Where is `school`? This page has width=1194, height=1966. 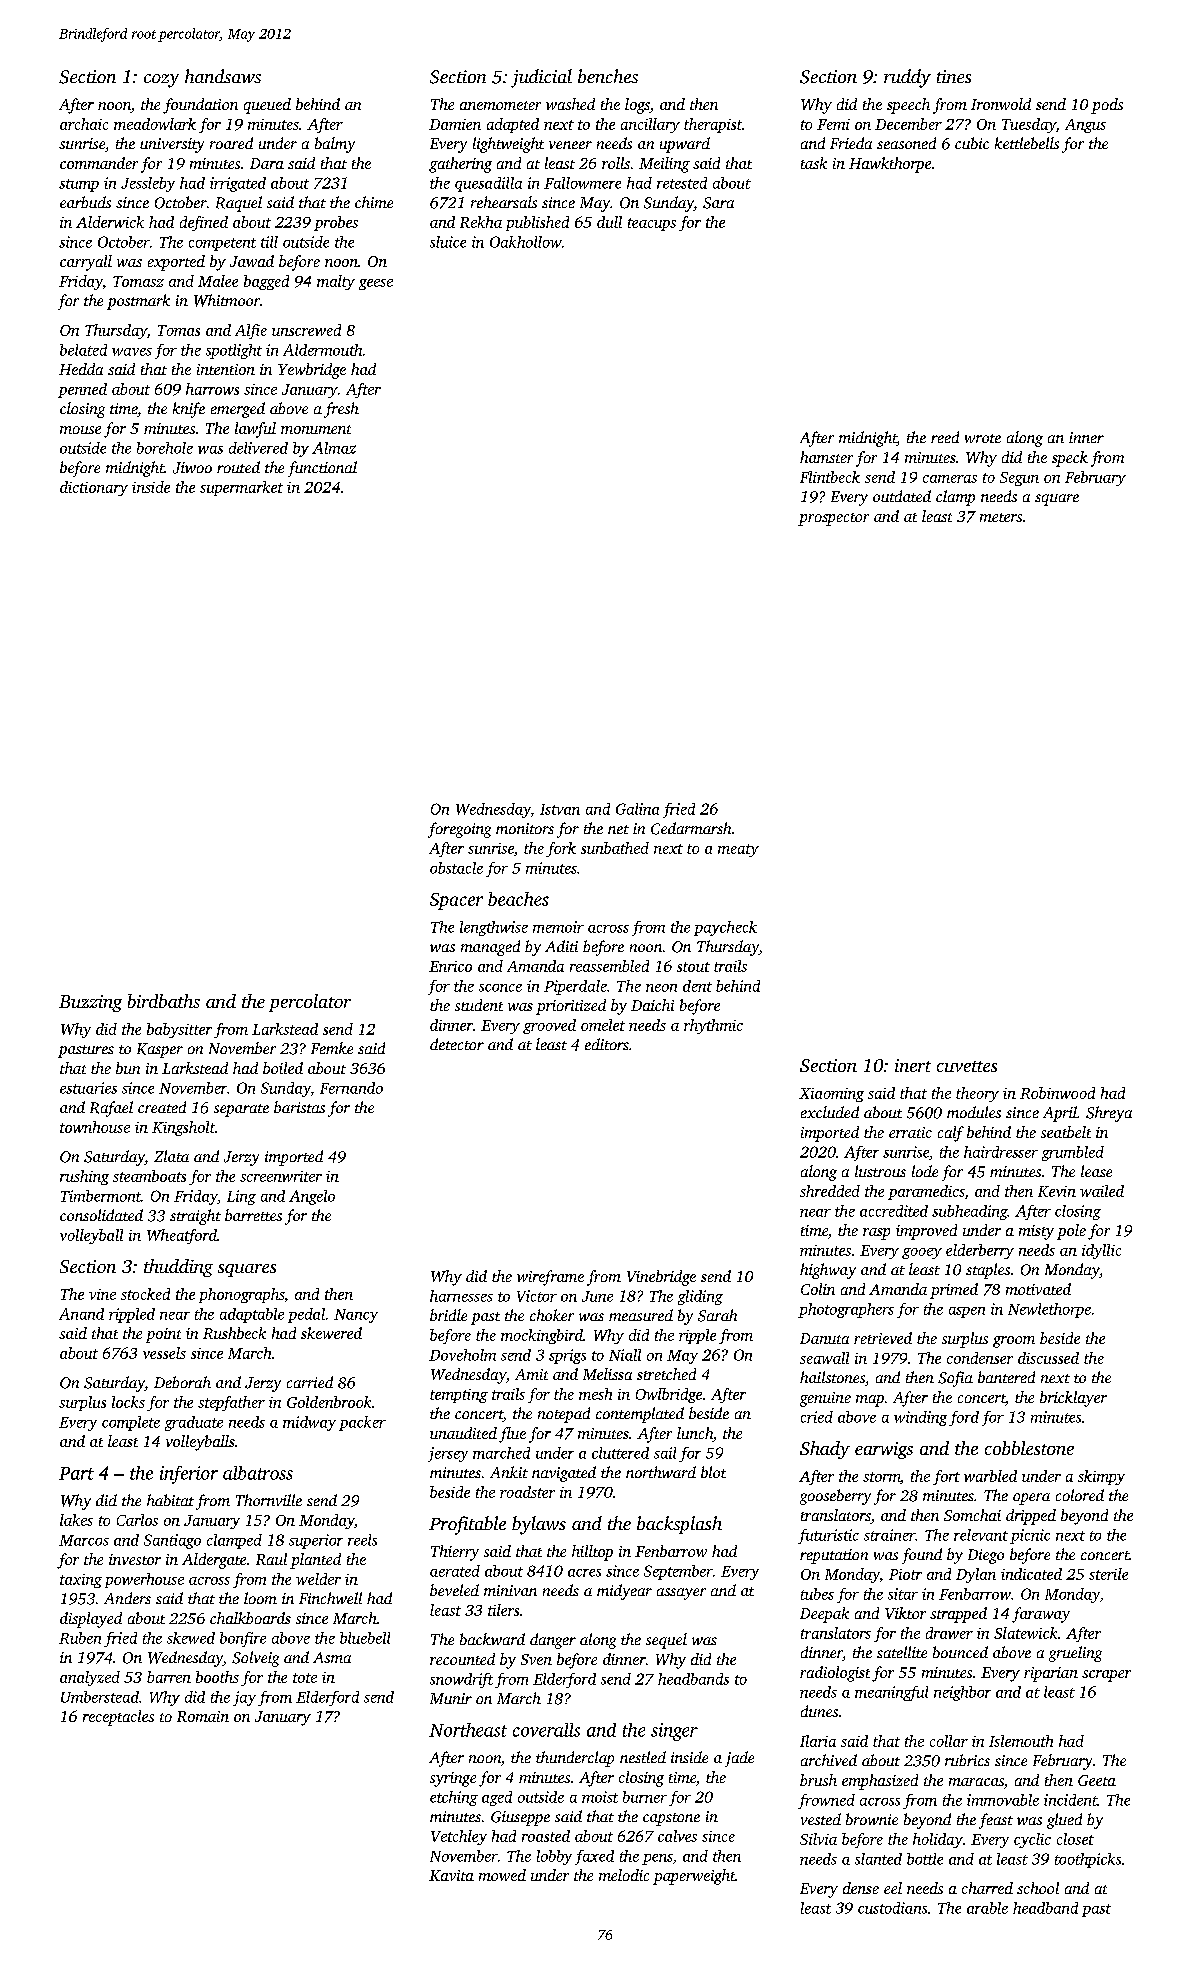
school is located at coordinates (1038, 1888).
